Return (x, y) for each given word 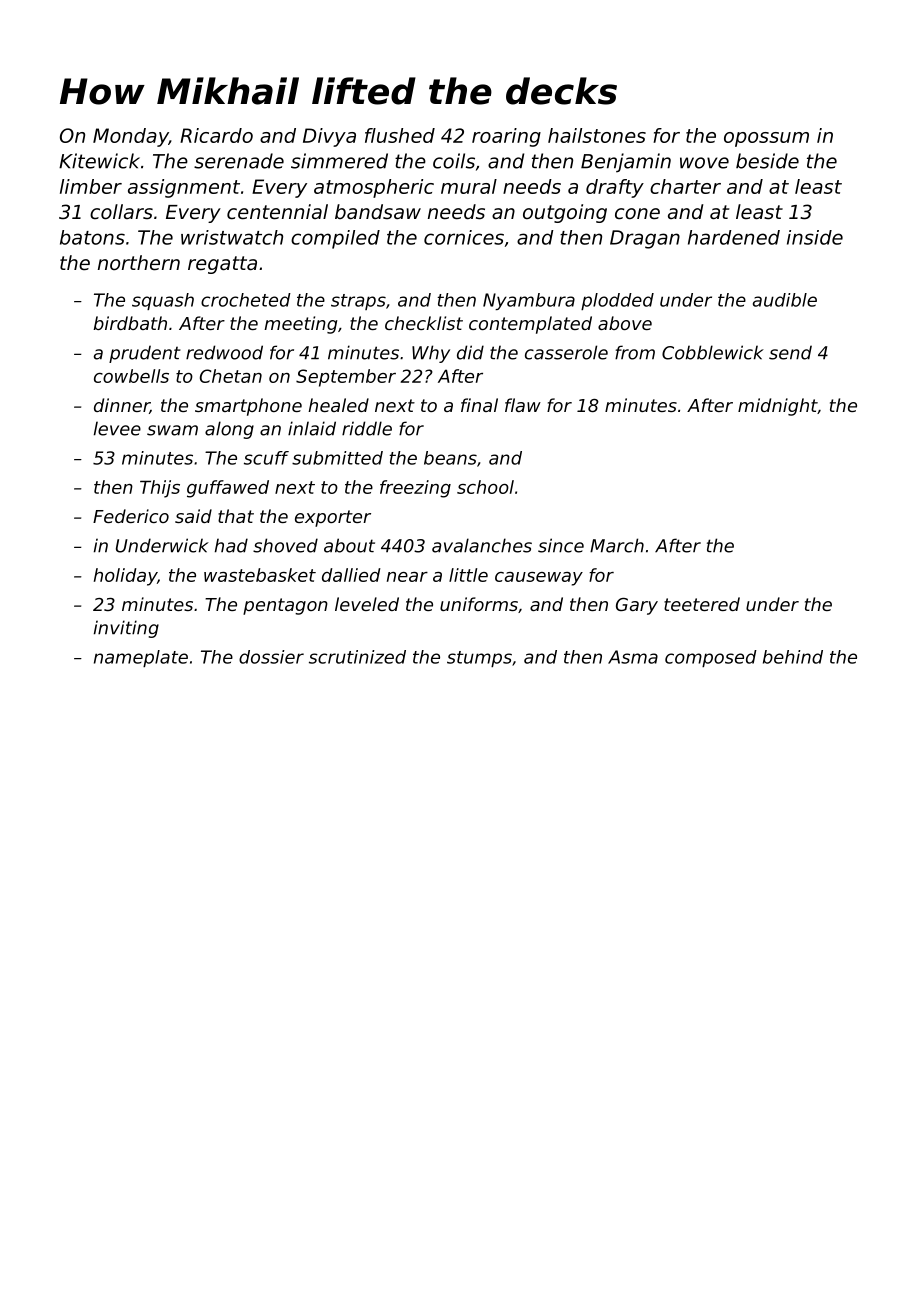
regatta (222, 265)
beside (767, 161)
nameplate (141, 658)
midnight (778, 407)
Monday (131, 137)
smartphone (248, 407)
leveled (367, 604)
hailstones (597, 135)
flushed (400, 135)
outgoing (565, 213)
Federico (131, 516)
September (346, 378)
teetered (702, 604)
